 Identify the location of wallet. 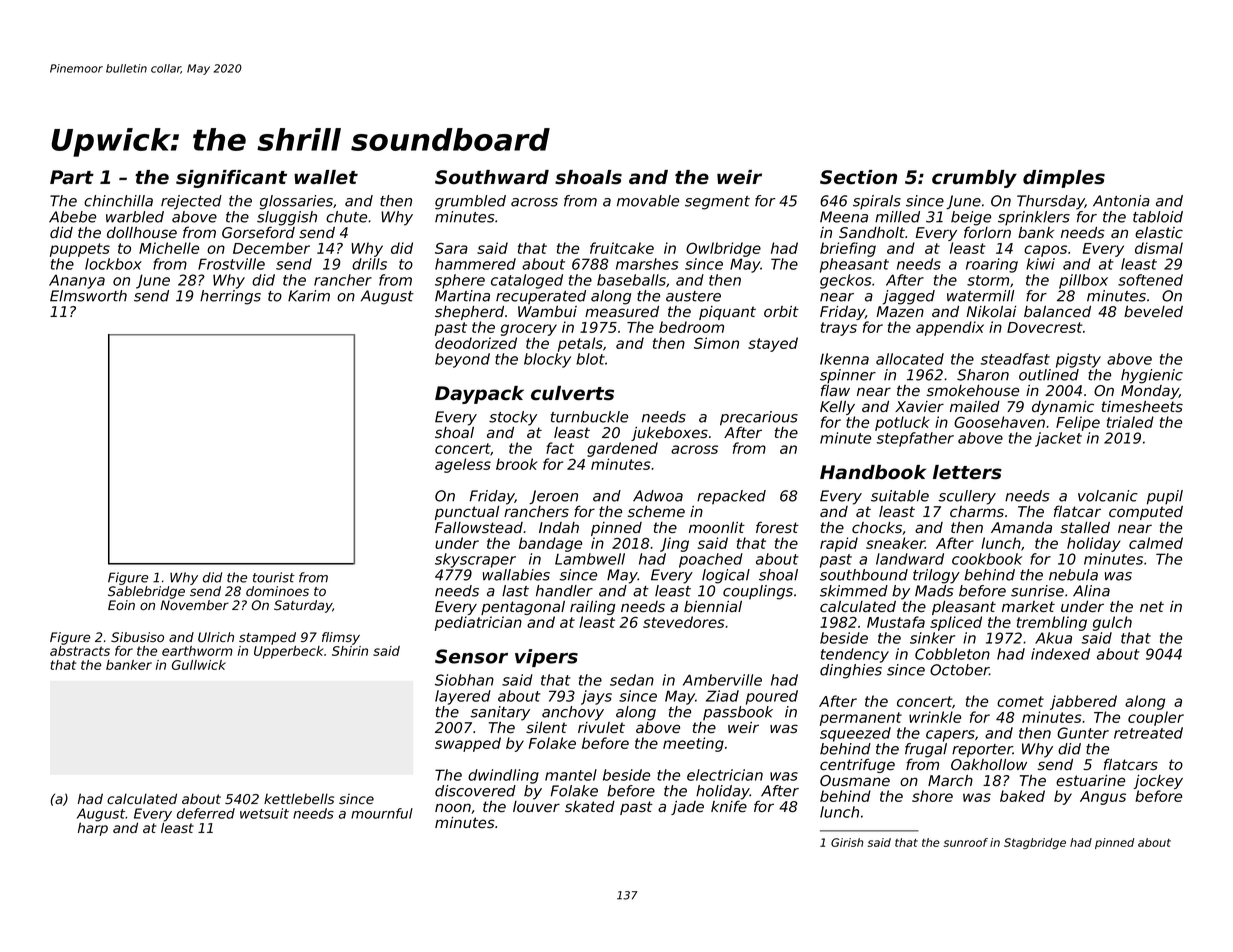
(326, 177).
